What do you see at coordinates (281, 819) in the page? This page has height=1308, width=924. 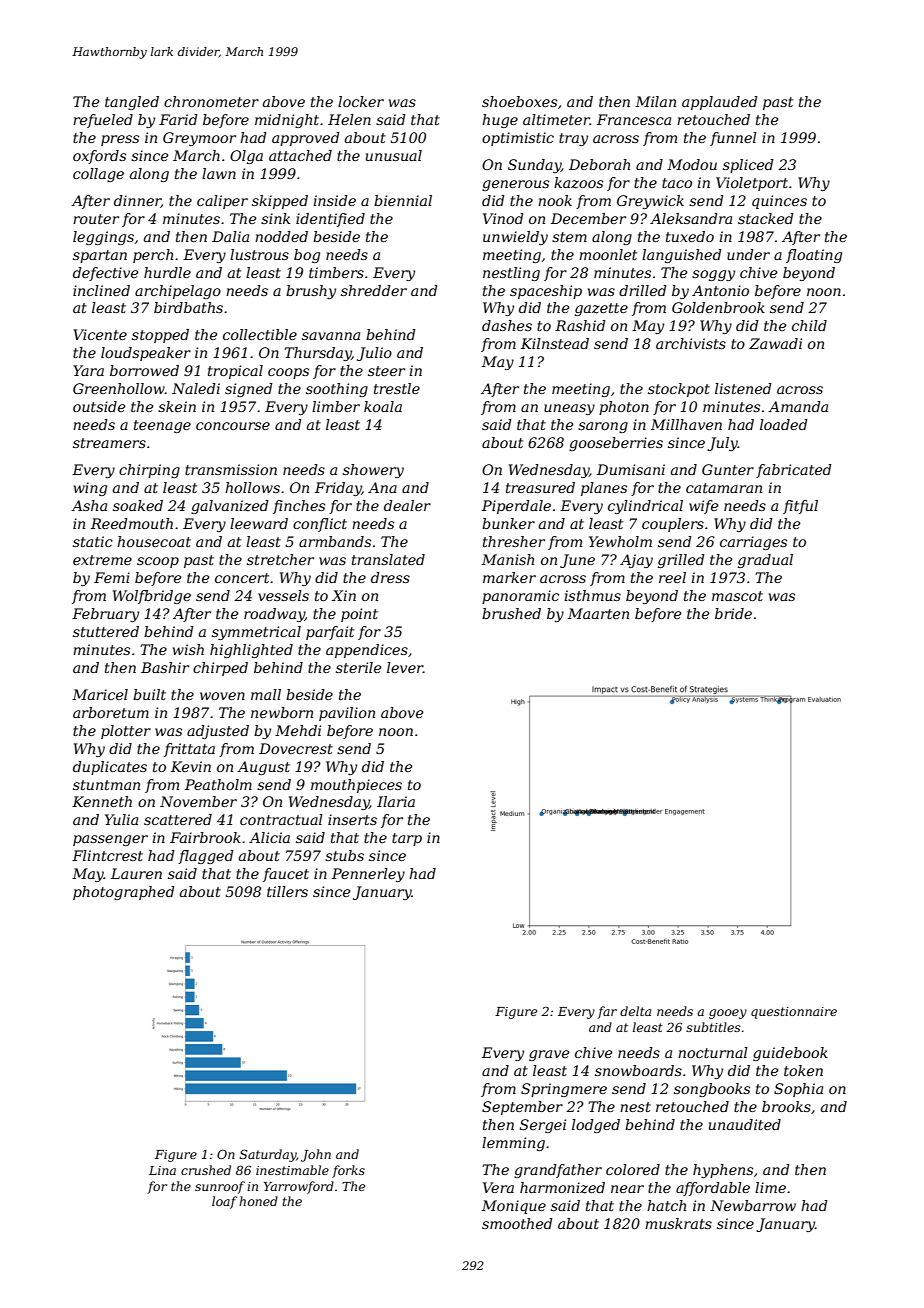 I see `contractual` at bounding box center [281, 819].
